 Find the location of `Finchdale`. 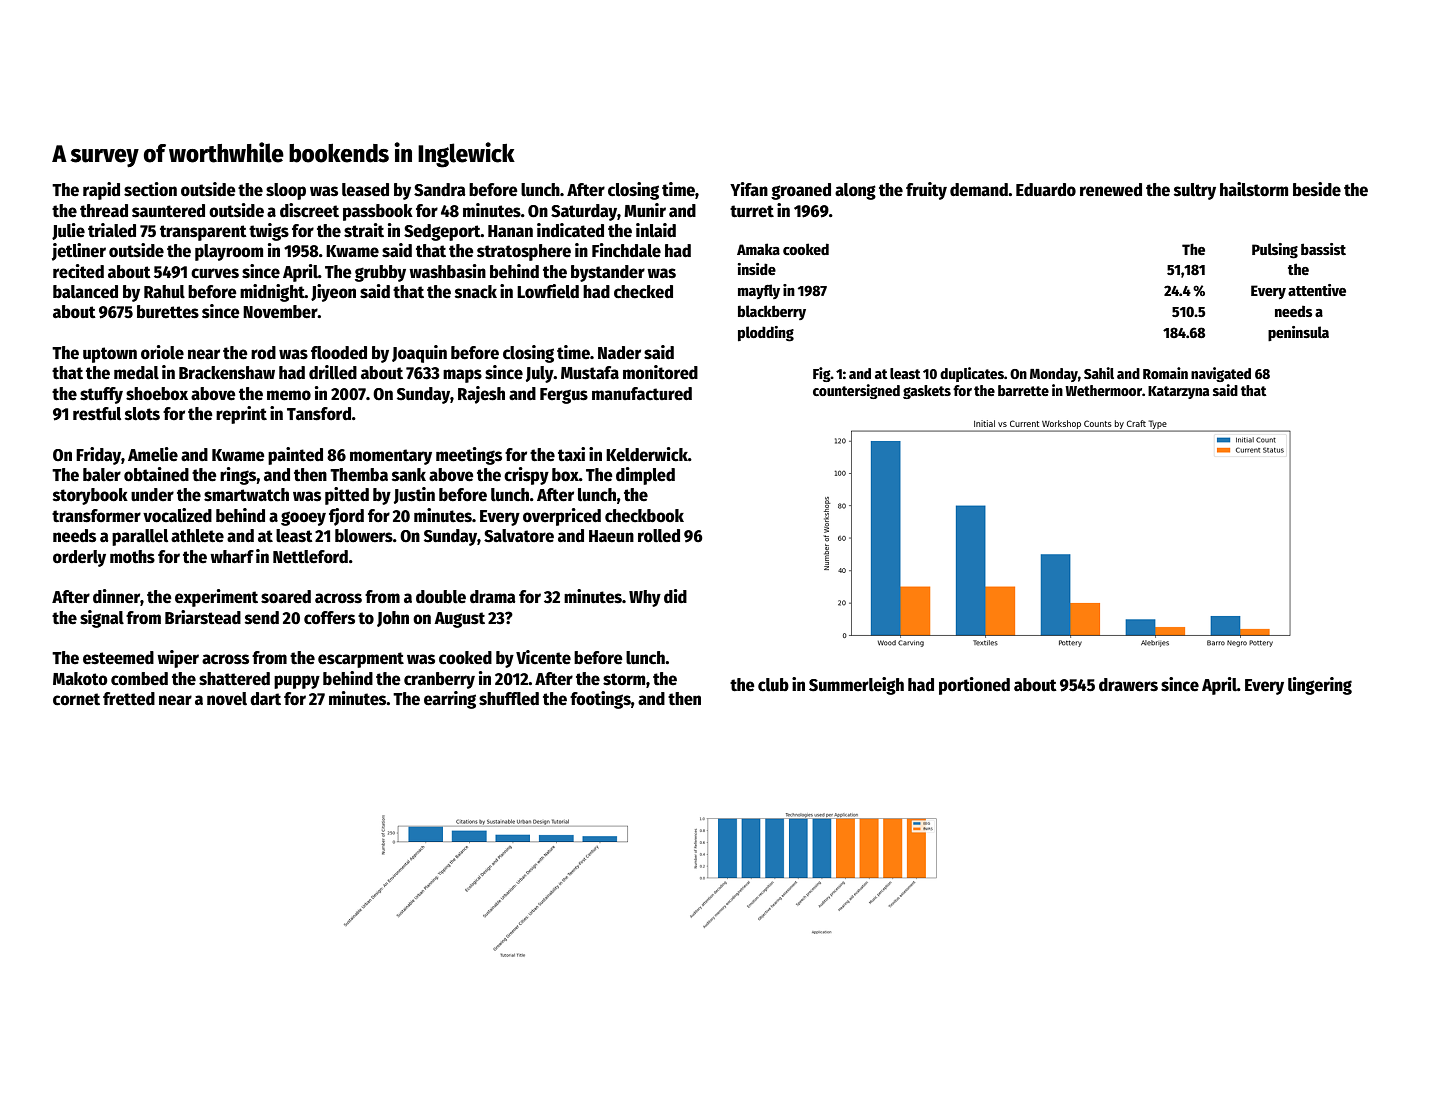

Finchdale is located at coordinates (626, 250).
